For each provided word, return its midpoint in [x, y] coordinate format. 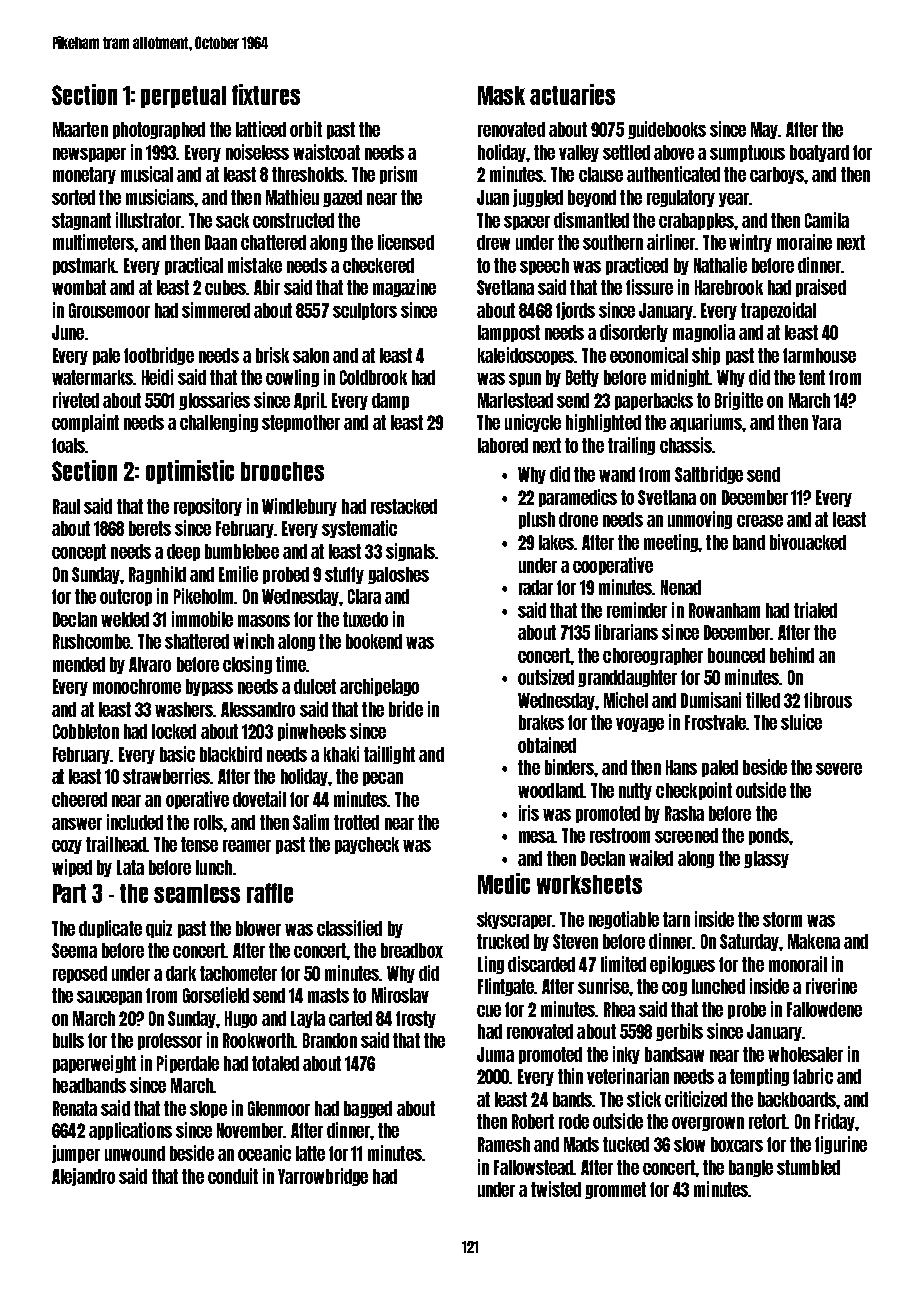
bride [406, 709]
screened [686, 835]
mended [79, 664]
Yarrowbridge [323, 1177]
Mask [501, 95]
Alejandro [83, 1177]
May [765, 130]
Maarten [80, 129]
